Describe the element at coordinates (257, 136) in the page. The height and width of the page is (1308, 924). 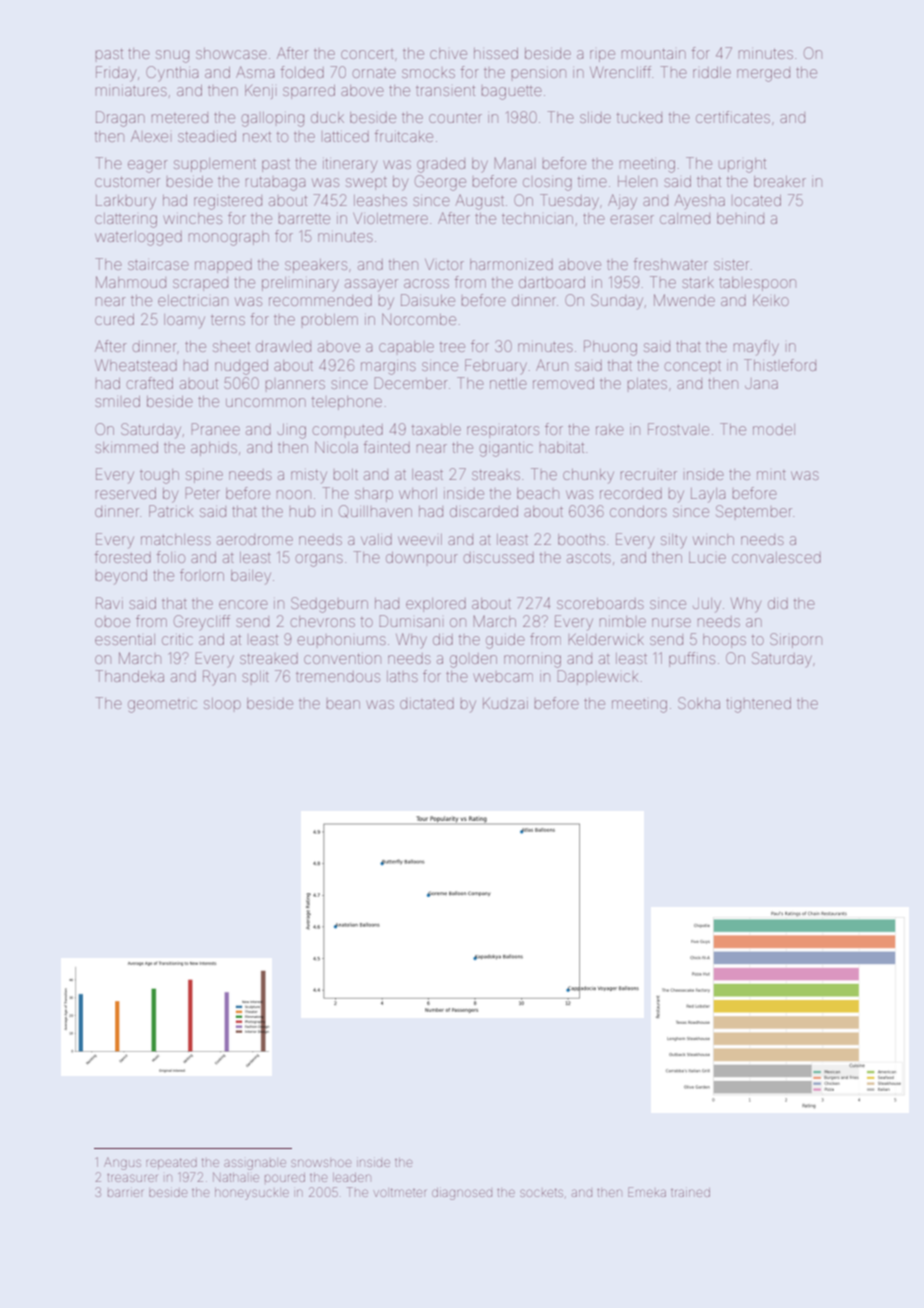
I see `next` at that location.
